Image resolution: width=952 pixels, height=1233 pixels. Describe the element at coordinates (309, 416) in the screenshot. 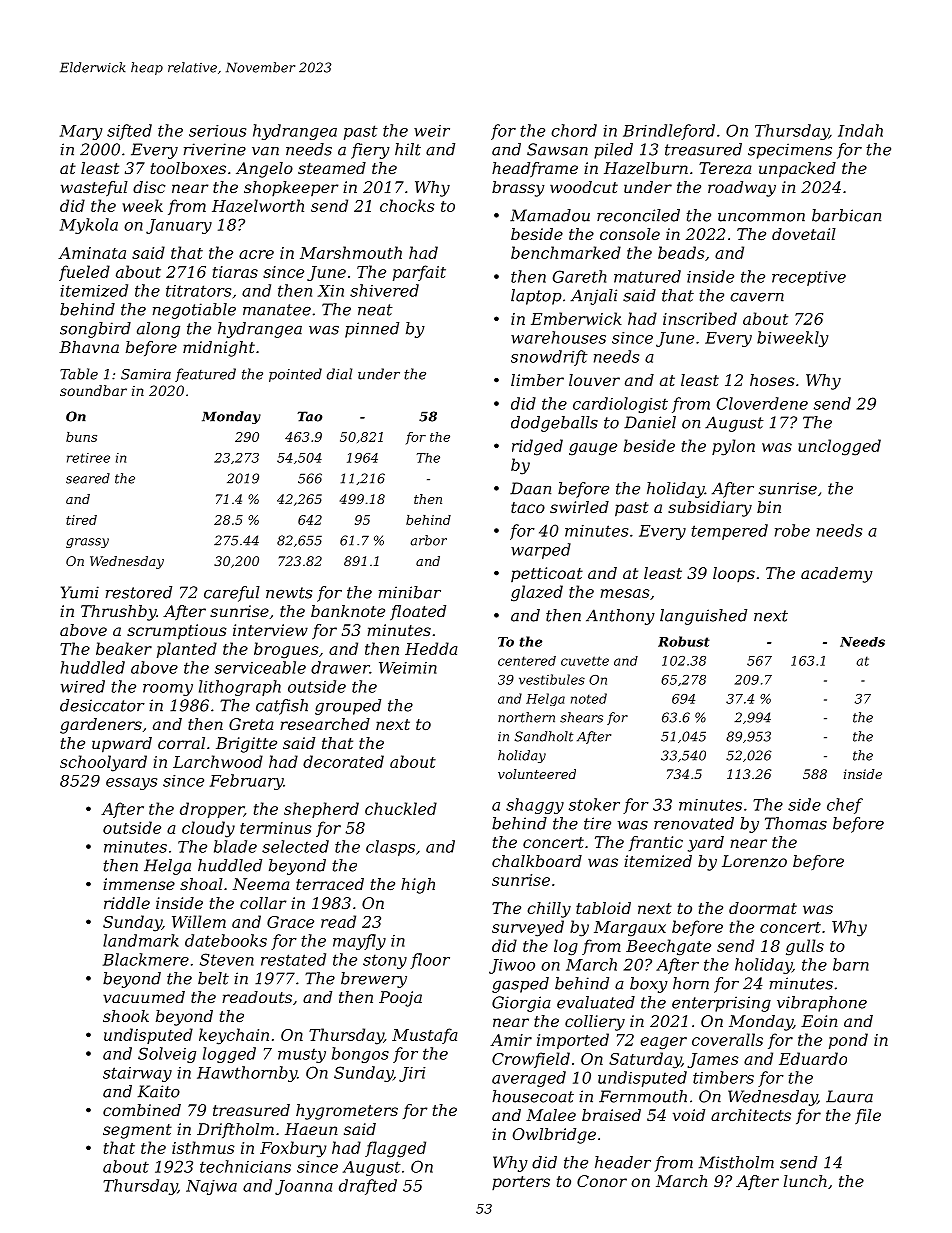

I see `Tao` at that location.
